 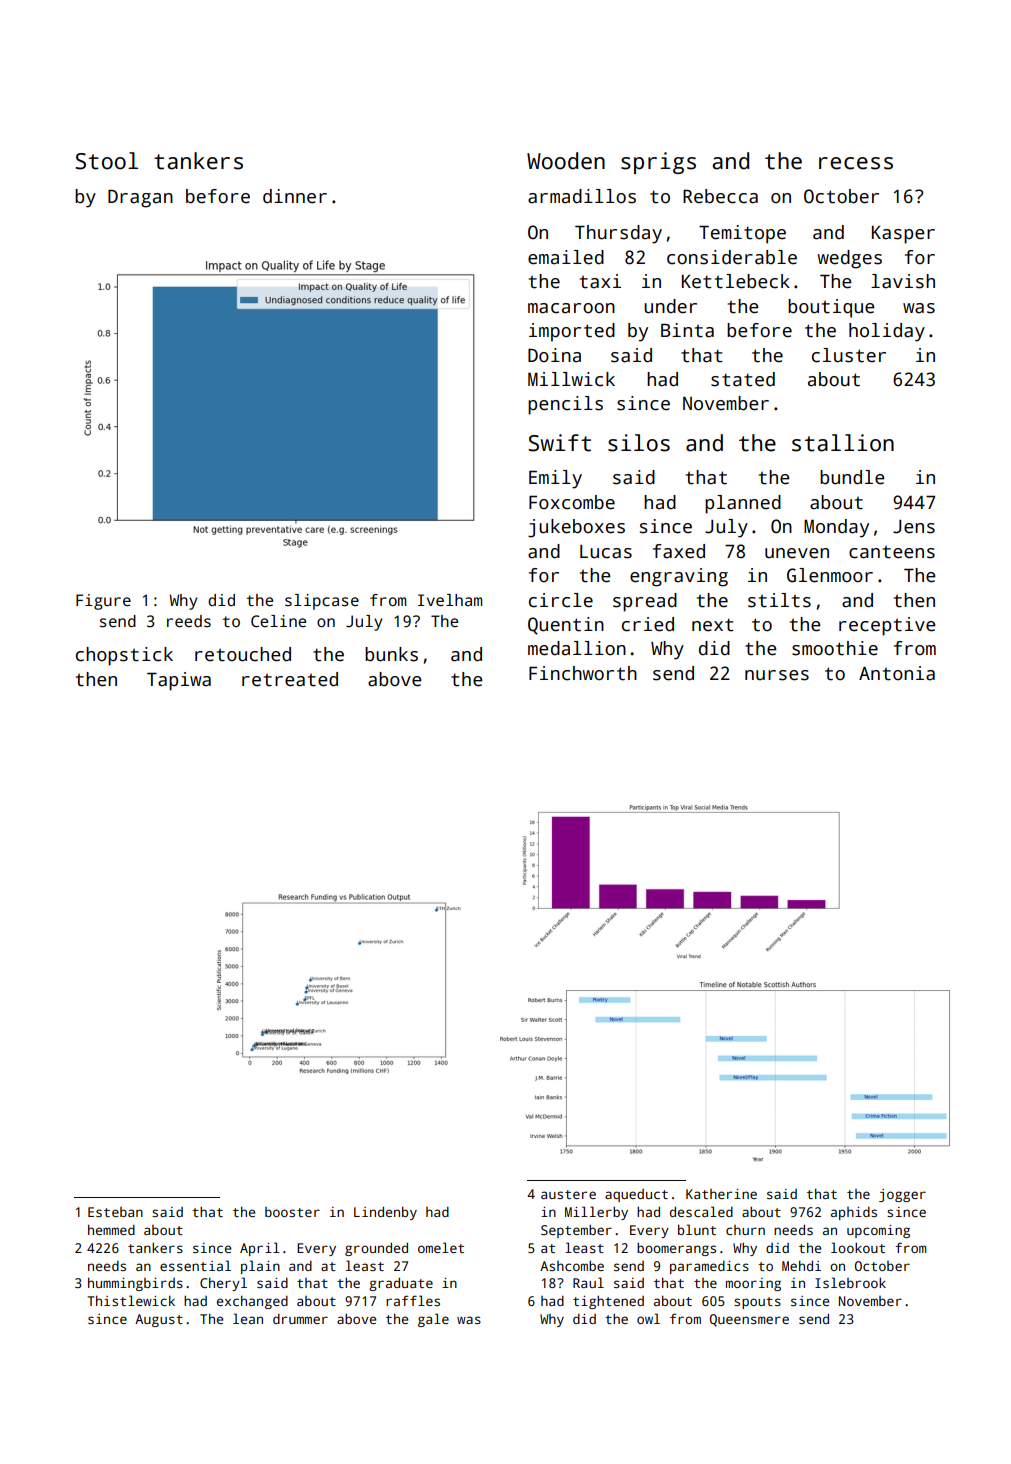 What do you see at coordinates (583, 673) in the page?
I see `Finchworth` at bounding box center [583, 673].
